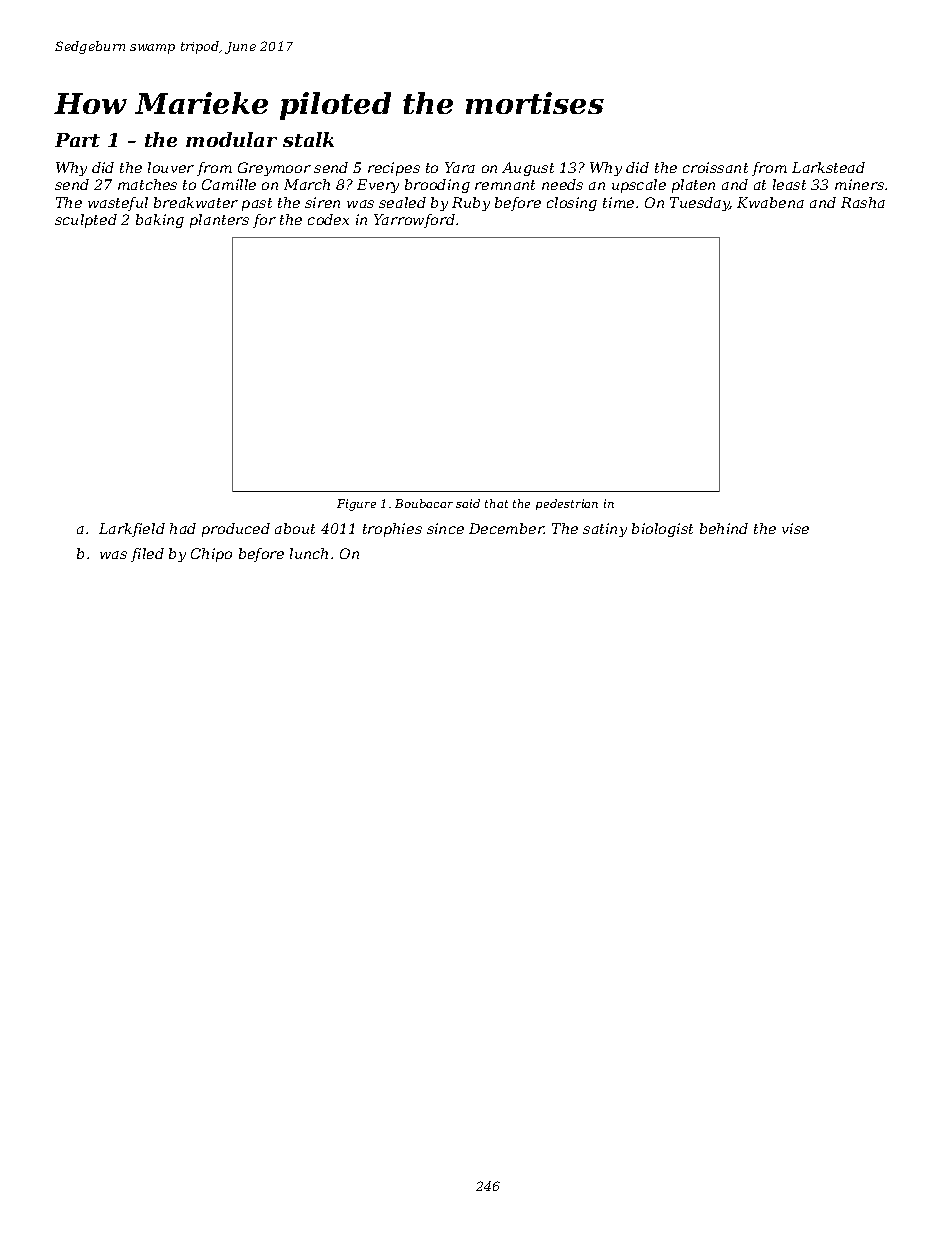 This page has height=1233, width=952. What do you see at coordinates (308, 139) in the page?
I see `stalk` at bounding box center [308, 139].
